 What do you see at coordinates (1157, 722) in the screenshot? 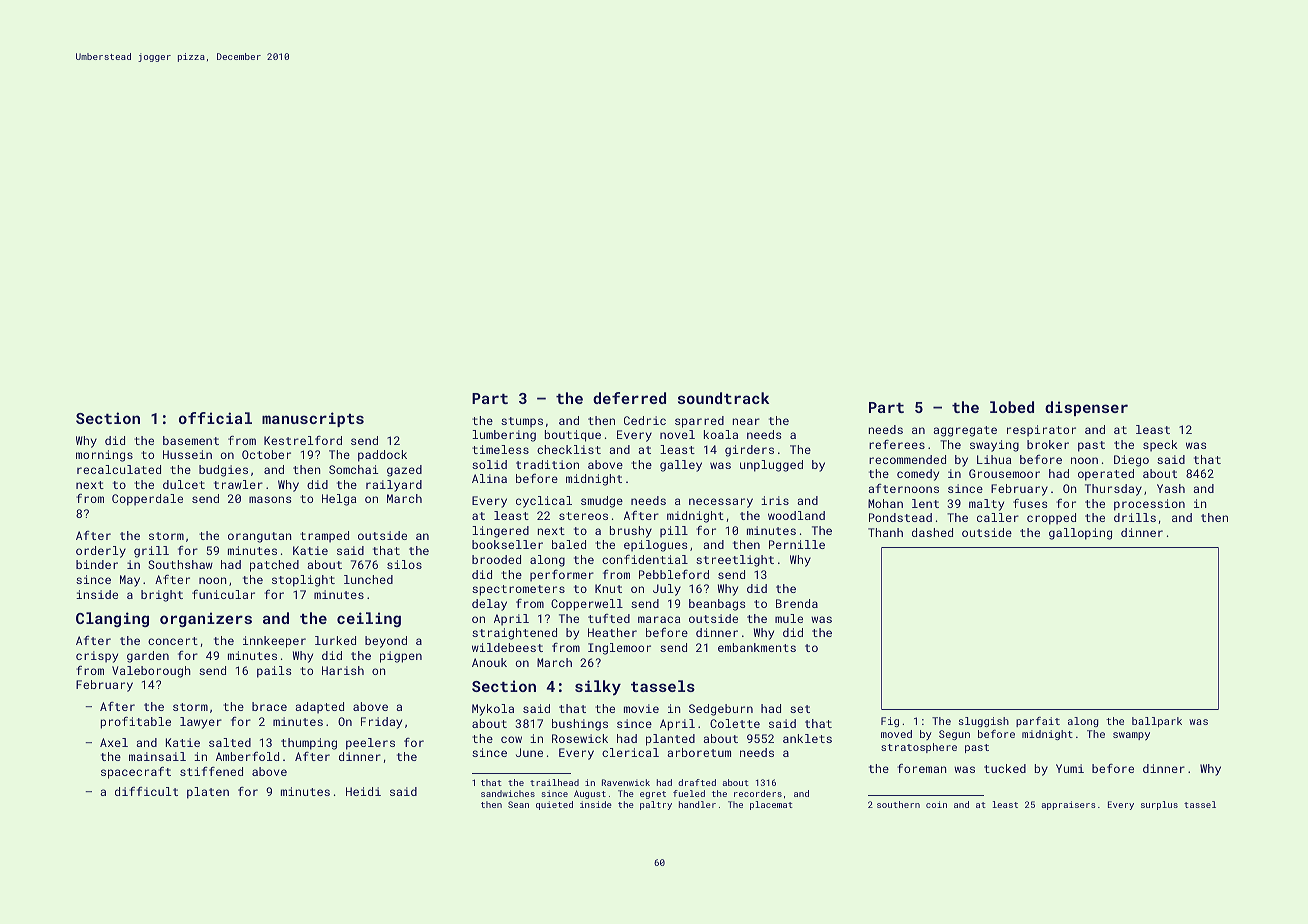
I see `ballpark` at bounding box center [1157, 722].
